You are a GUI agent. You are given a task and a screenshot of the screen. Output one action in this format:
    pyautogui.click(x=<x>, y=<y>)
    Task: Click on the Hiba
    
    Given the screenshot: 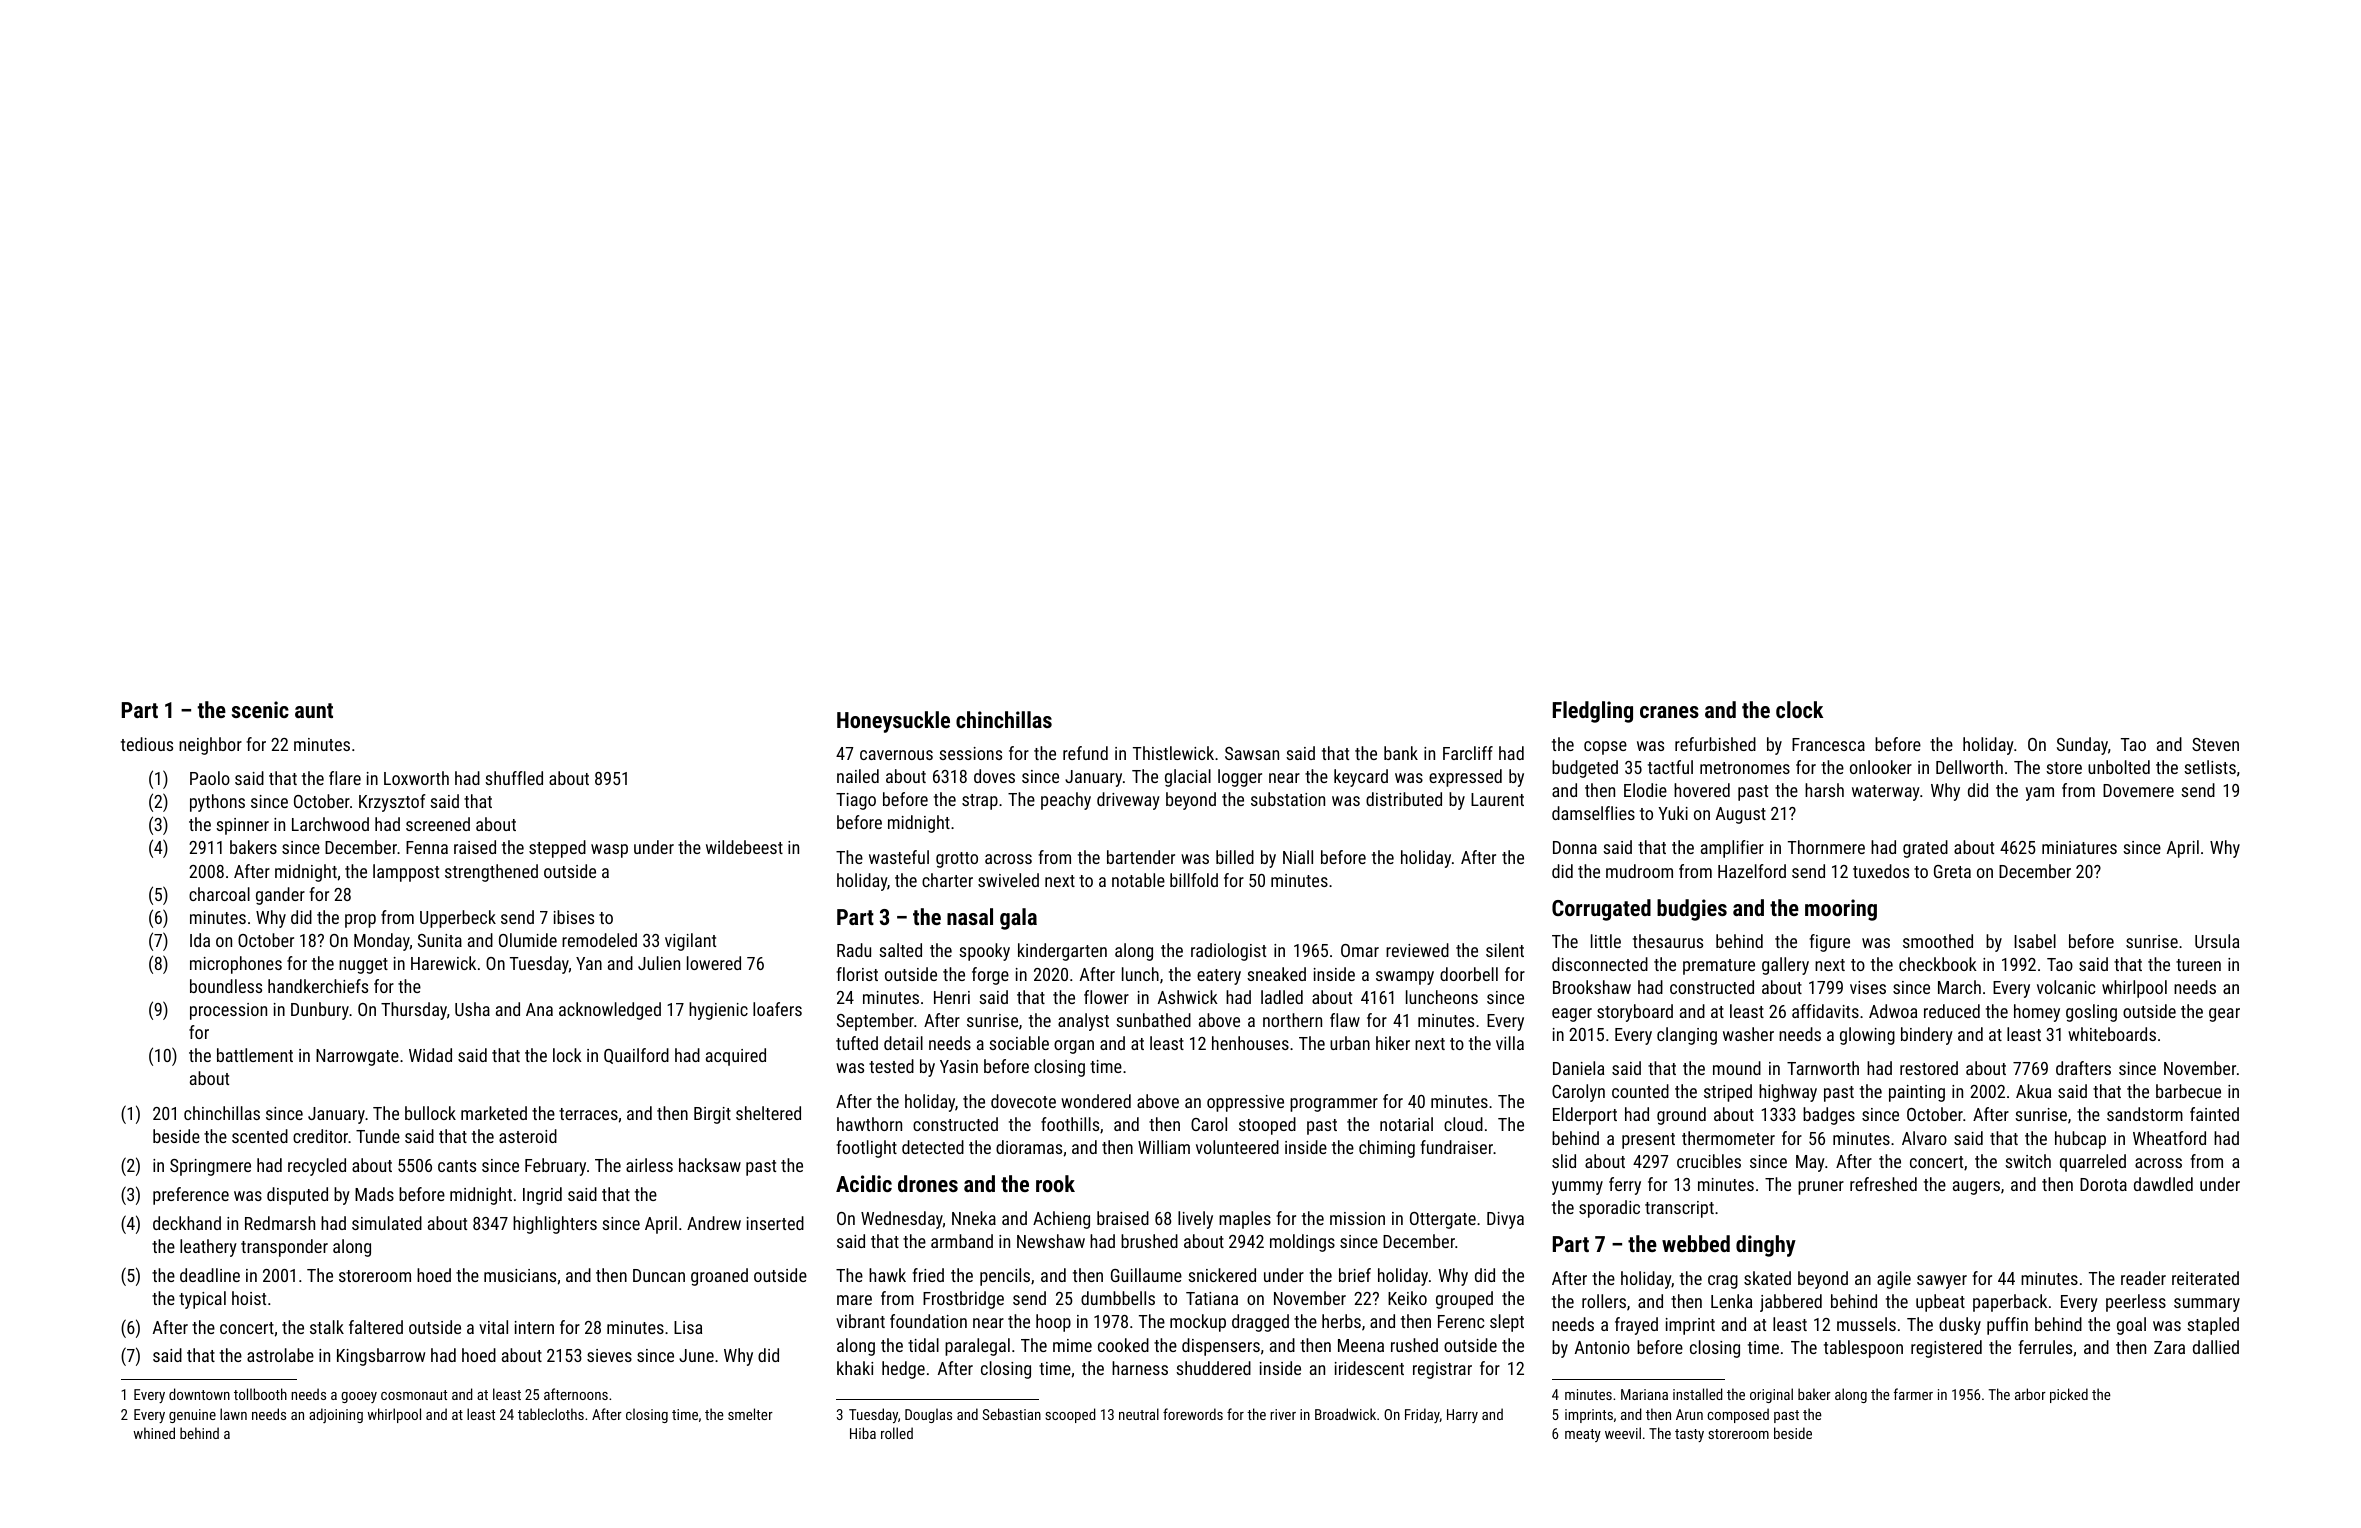 What is the action you would take?
    pyautogui.click(x=863, y=1433)
